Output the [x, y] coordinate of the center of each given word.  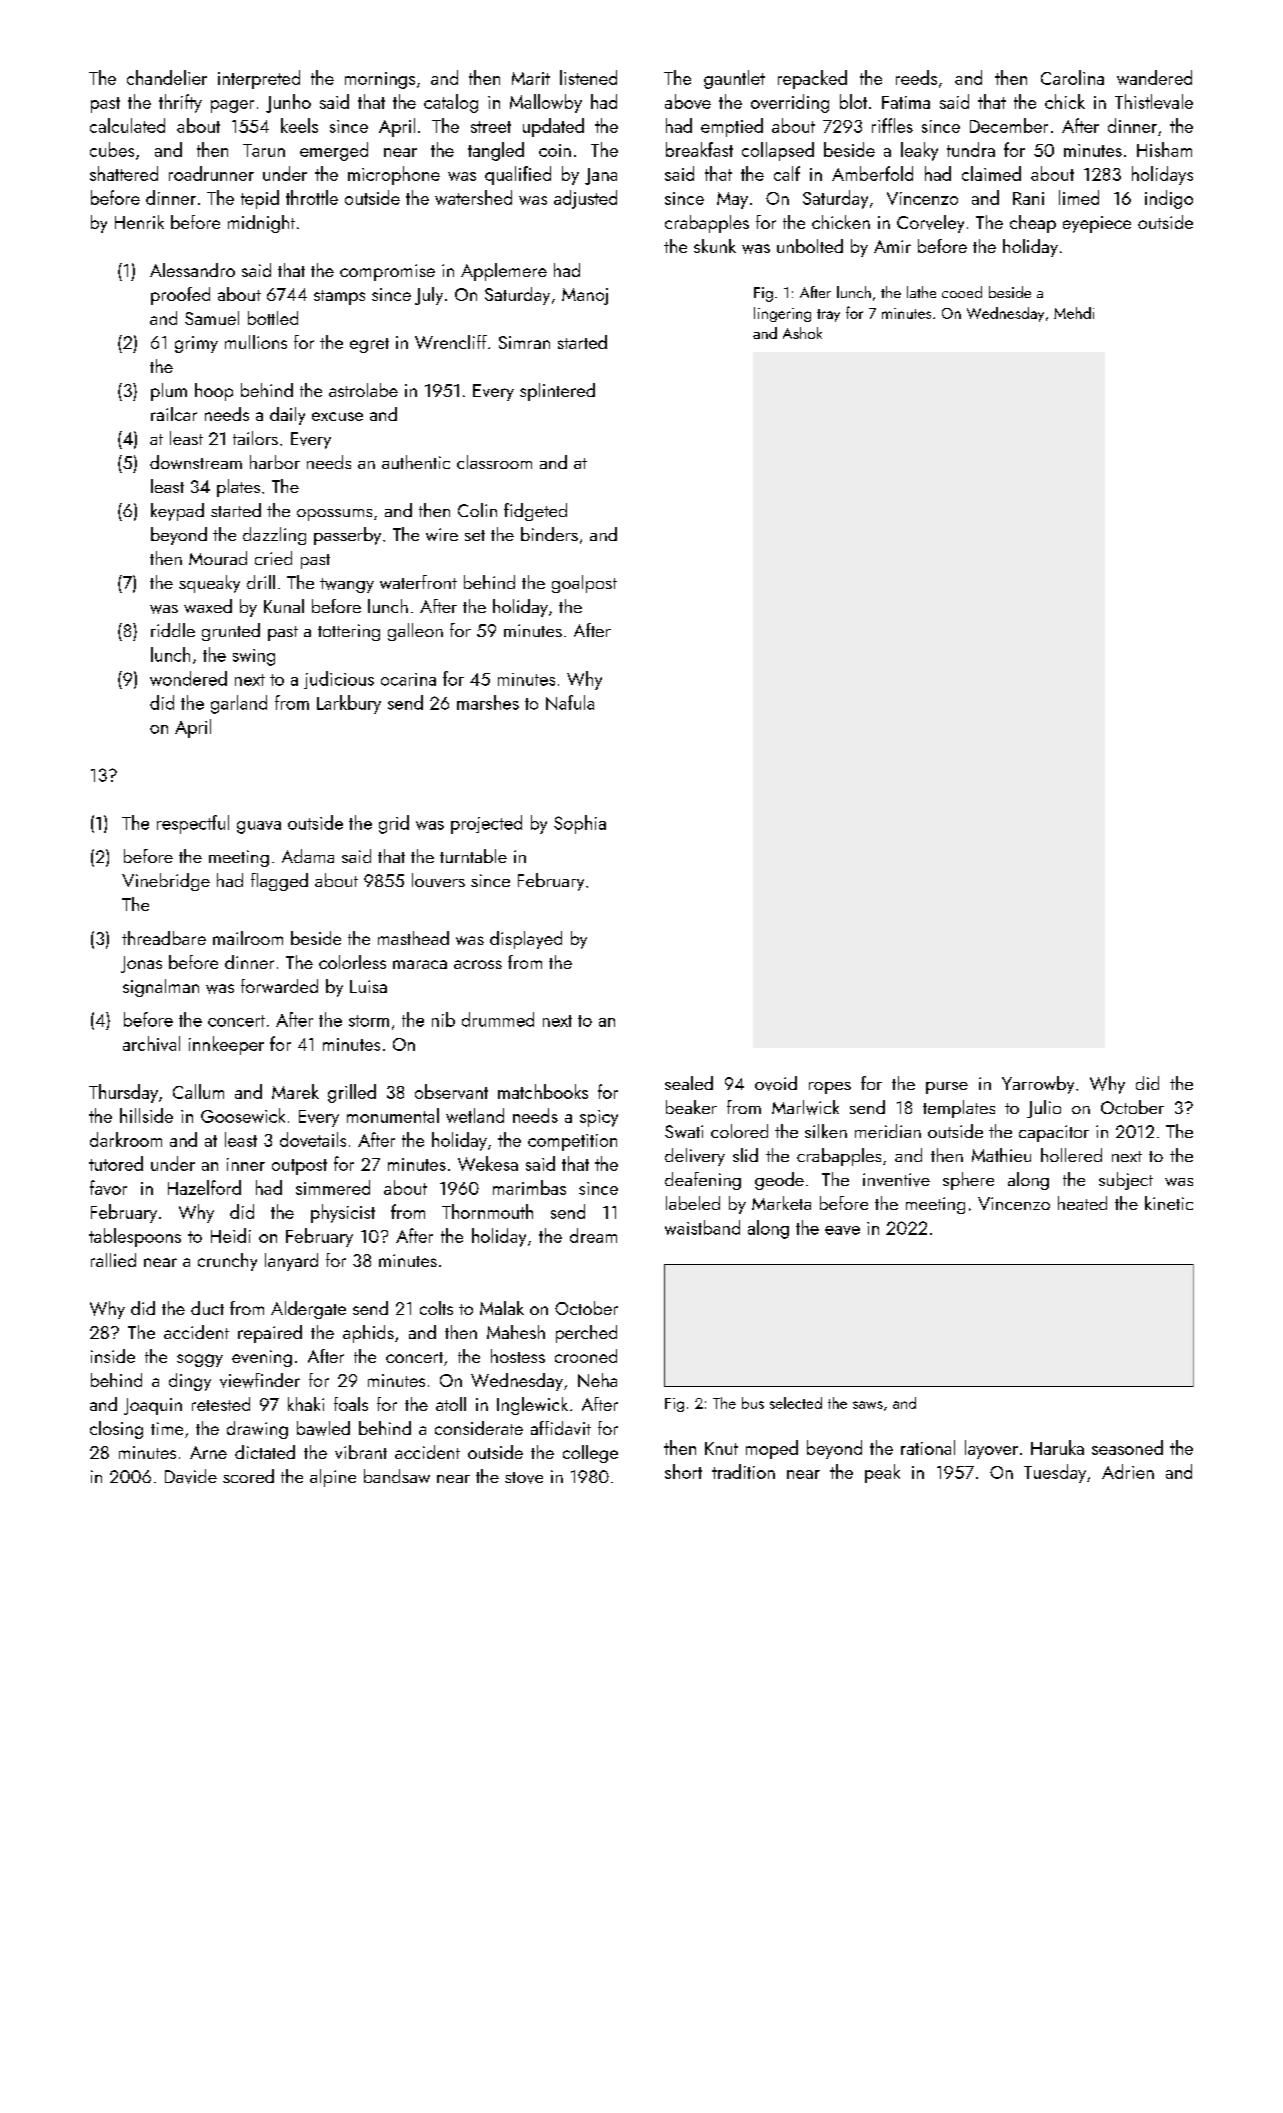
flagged [279, 882]
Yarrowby [1038, 1085]
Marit [531, 78]
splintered [557, 392]
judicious [339, 680]
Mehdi [1074, 313]
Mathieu [1001, 1155]
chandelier [167, 77]
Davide [191, 1476]
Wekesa [488, 1163]
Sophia [580, 824]
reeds [916, 77]
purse [947, 1088]
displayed [526, 940]
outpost [299, 1167]
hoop [214, 392]
